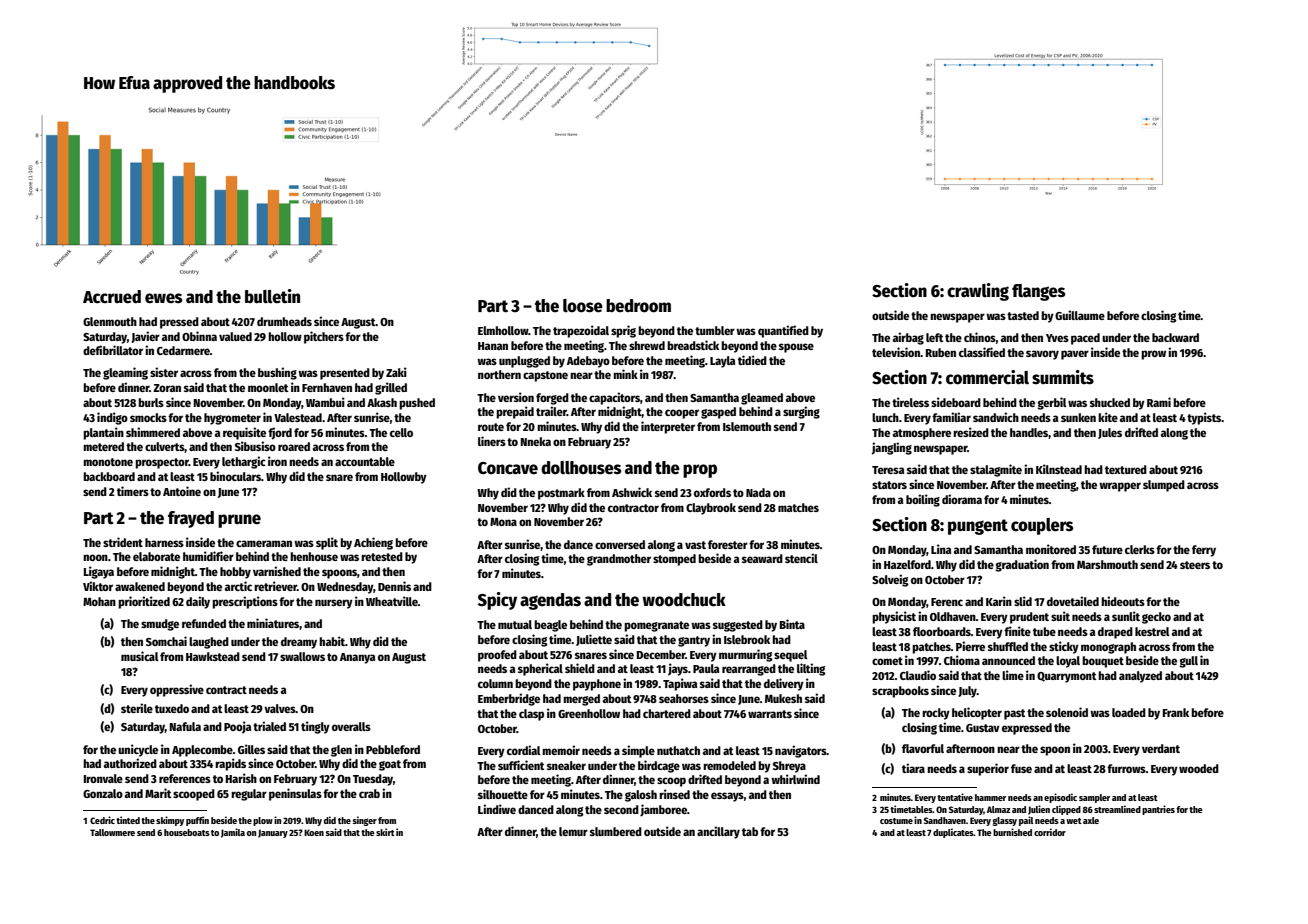  What do you see at coordinates (1110, 433) in the screenshot?
I see `Jules` at bounding box center [1110, 433].
